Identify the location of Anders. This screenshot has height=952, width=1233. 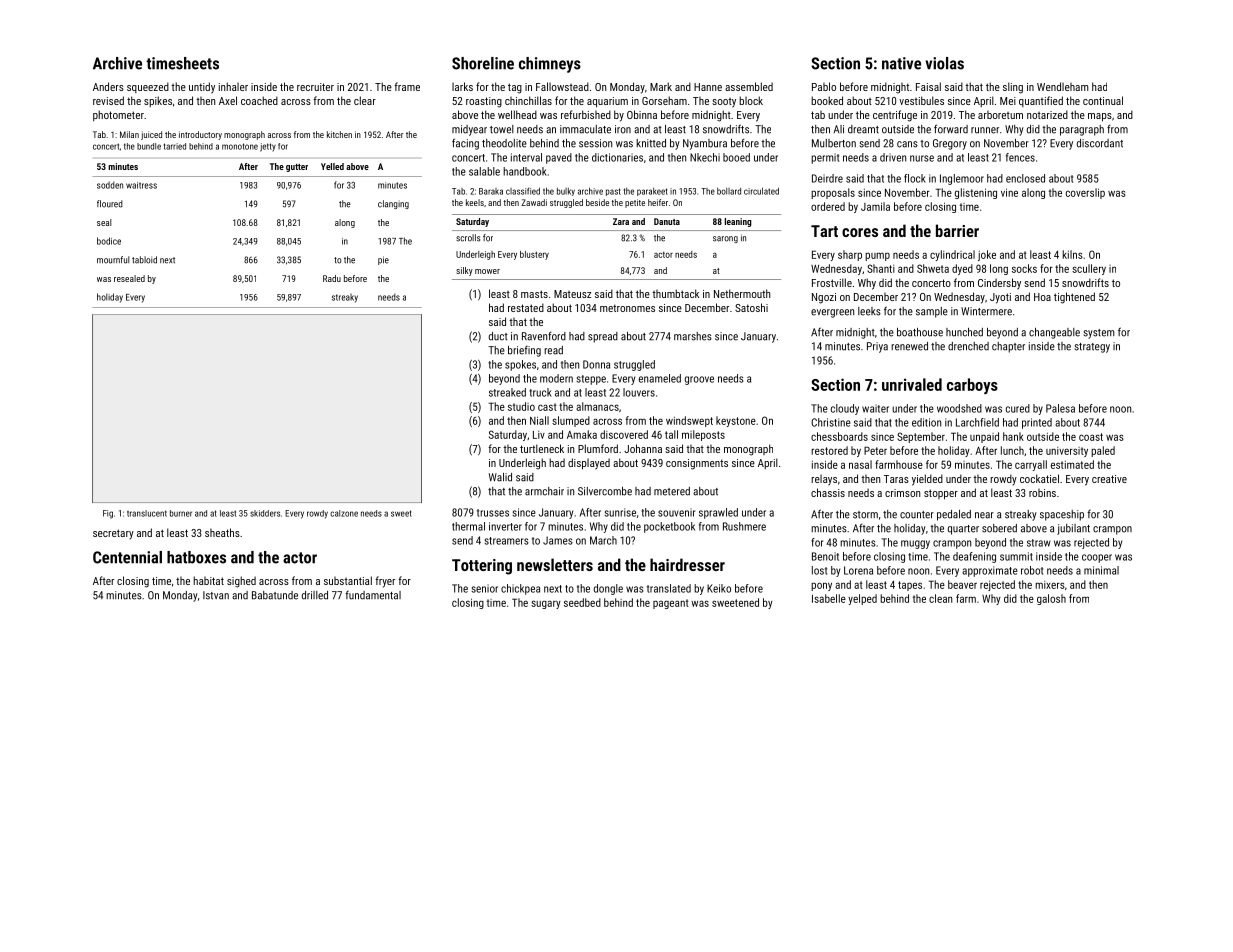
(108, 86).
